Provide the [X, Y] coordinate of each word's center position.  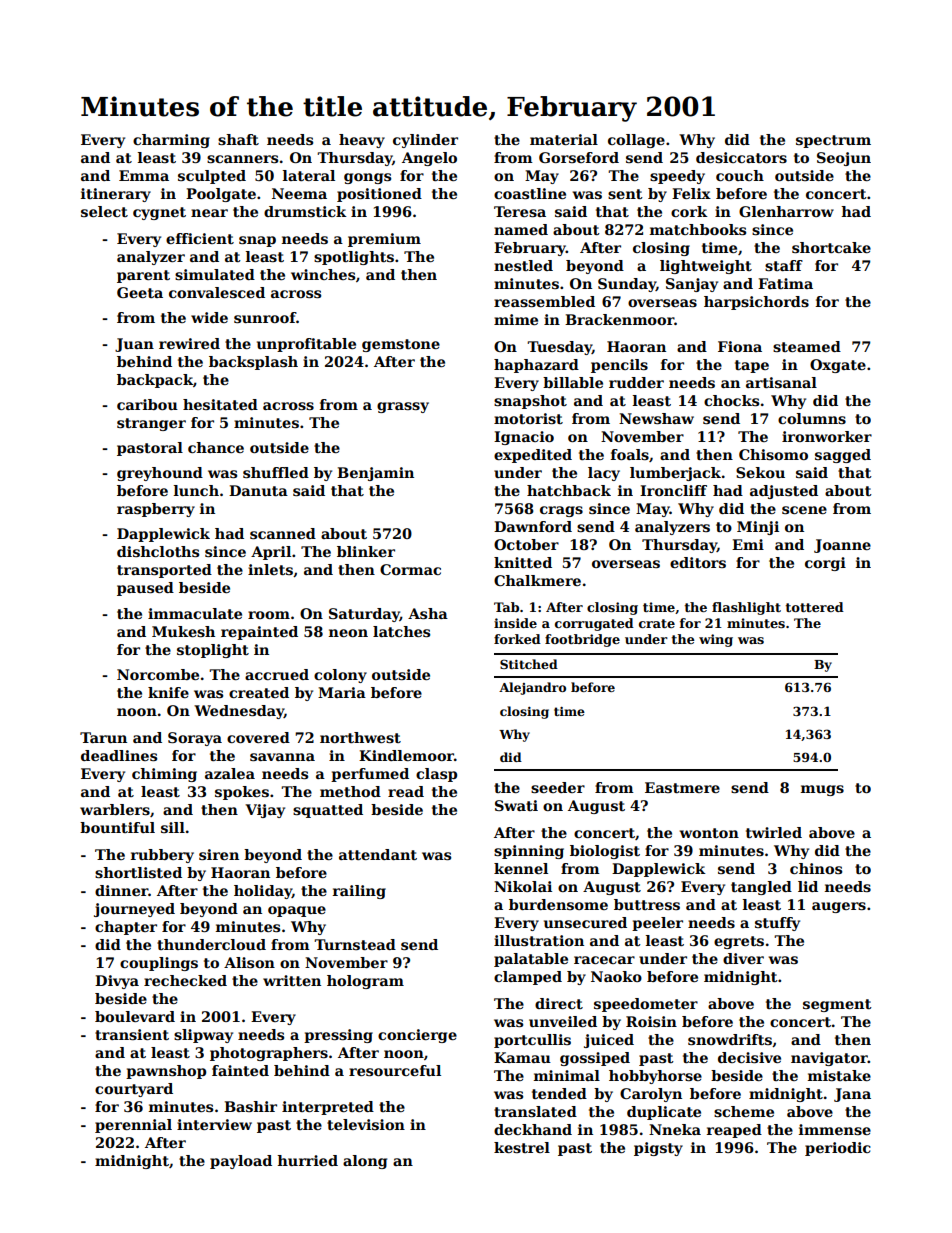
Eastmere [682, 787]
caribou [147, 404]
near [209, 213]
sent [625, 194]
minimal [567, 1075]
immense [835, 1129]
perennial [133, 1126]
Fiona [740, 346]
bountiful [117, 827]
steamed [807, 346]
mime [516, 319]
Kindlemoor [406, 755]
